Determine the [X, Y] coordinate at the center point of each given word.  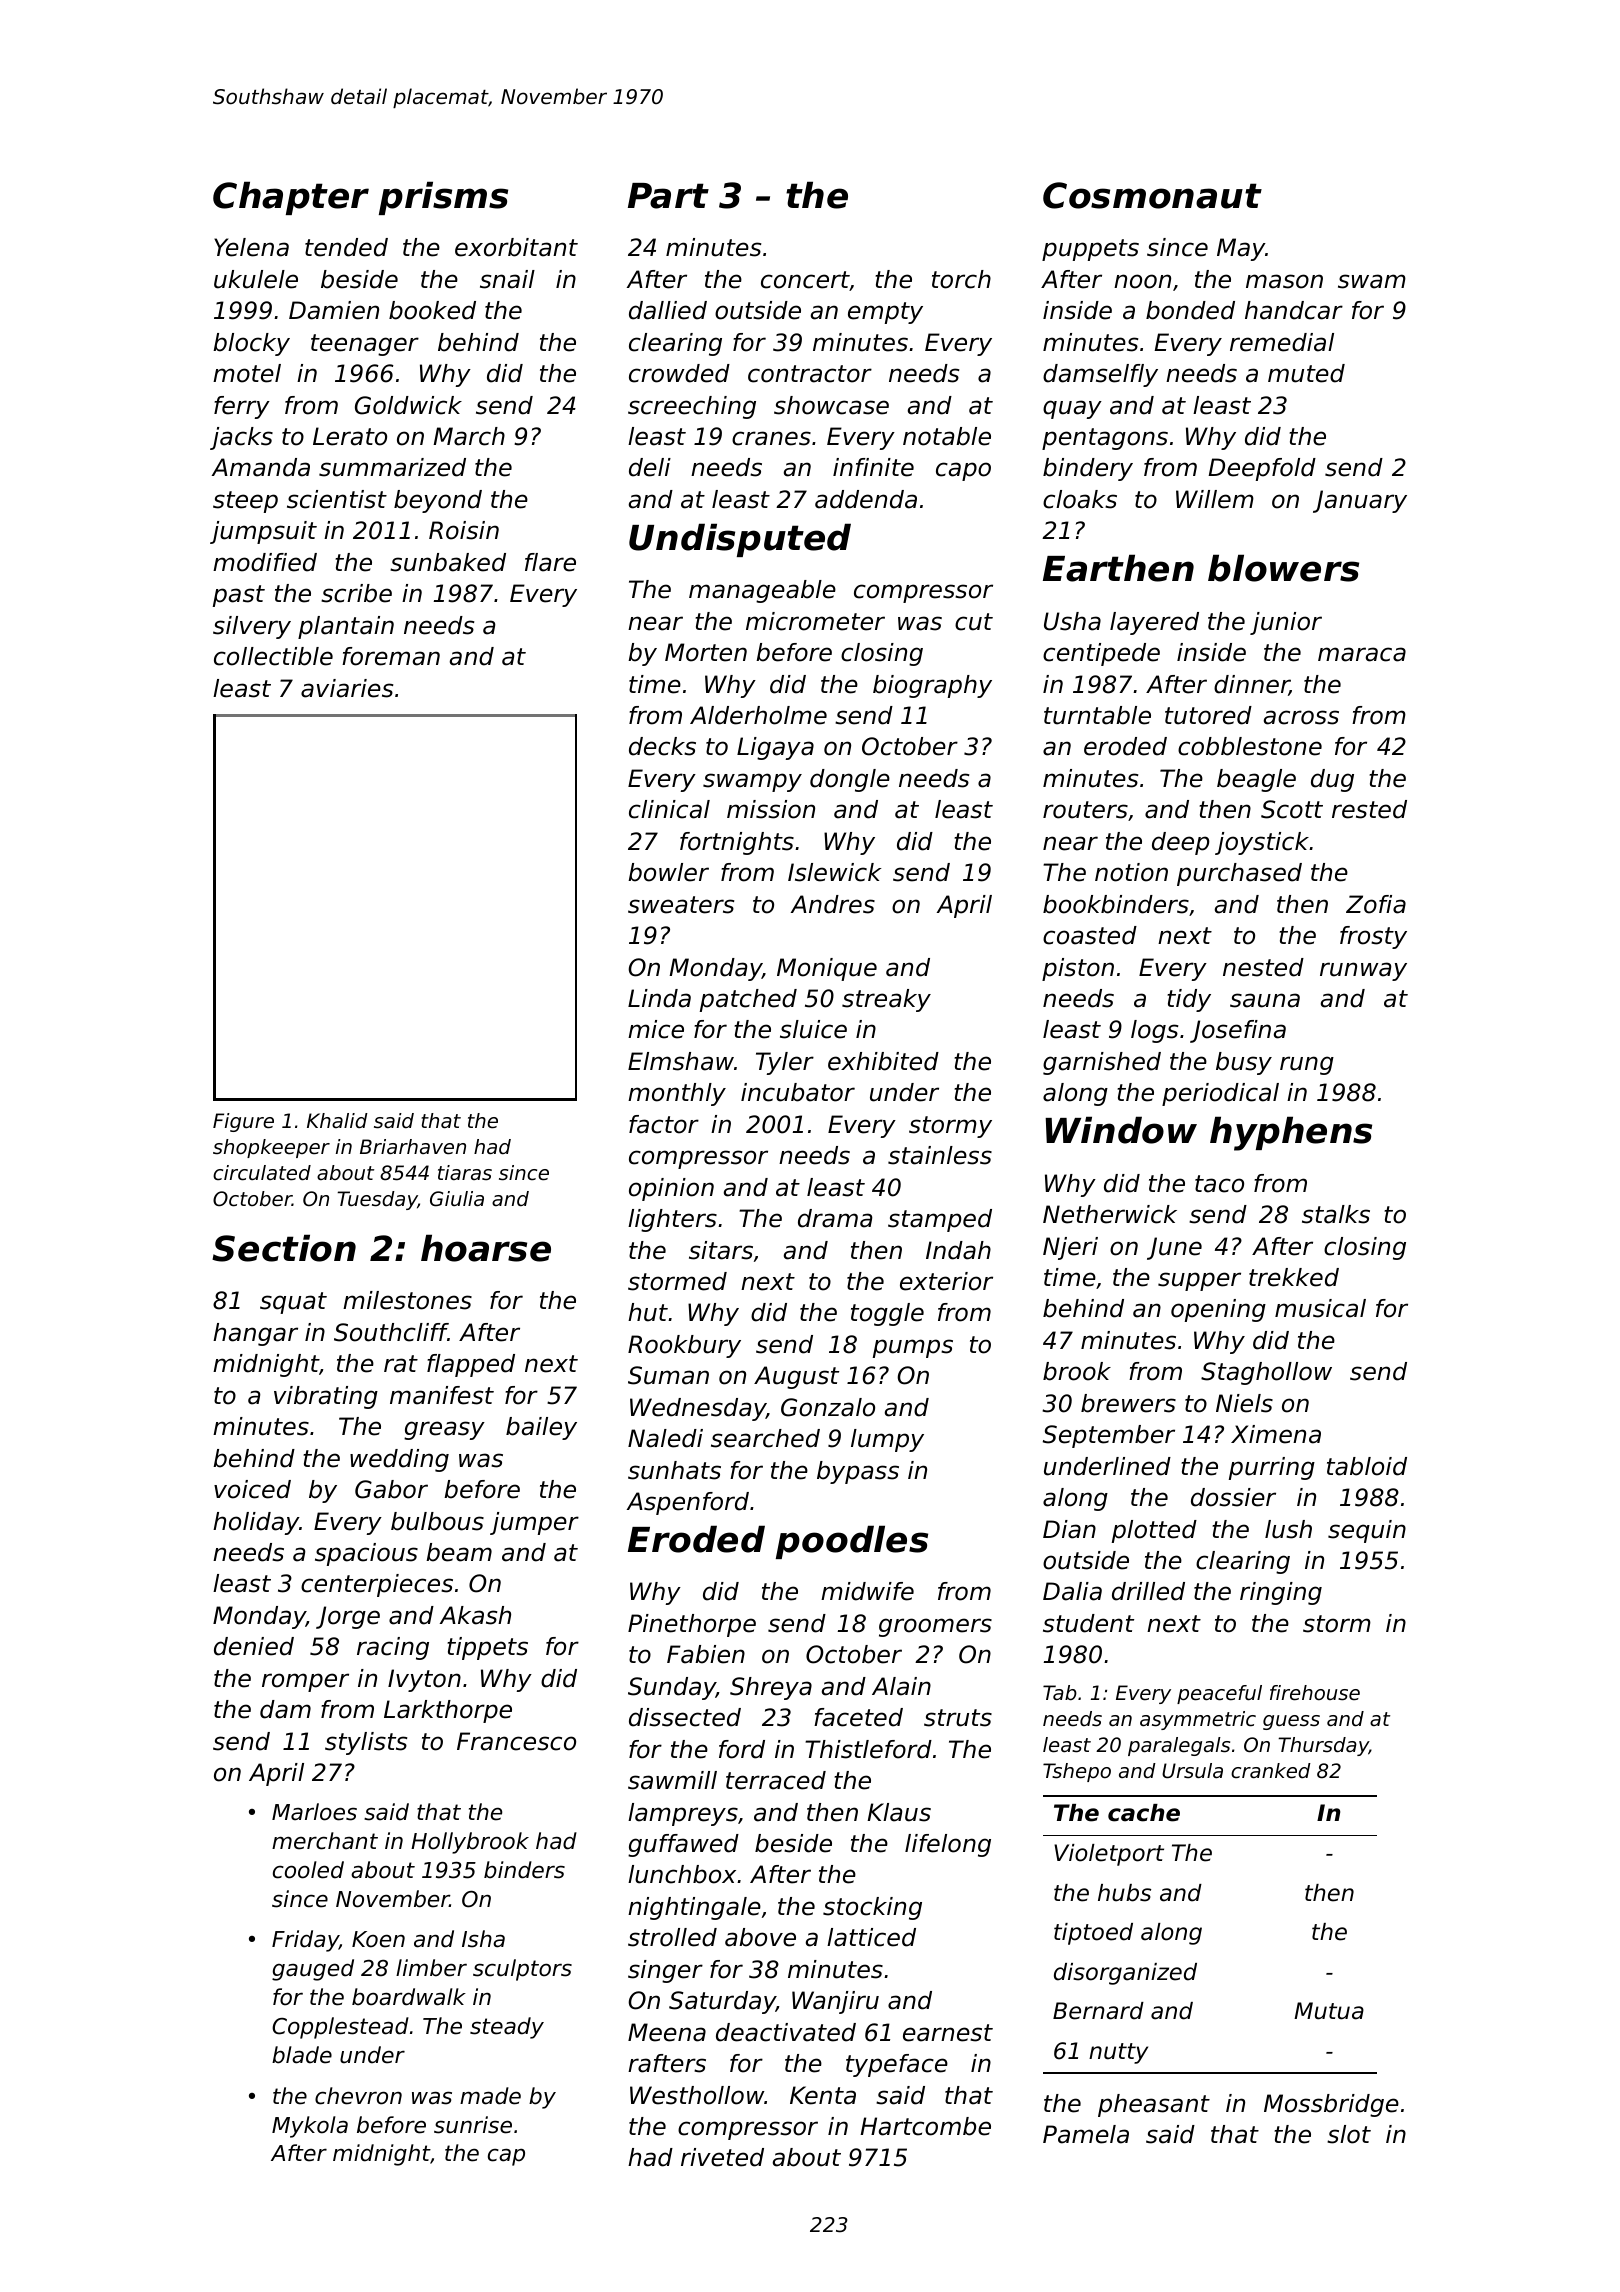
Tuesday [377, 1200]
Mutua [1329, 2011]
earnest [948, 2033]
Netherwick [1110, 1214]
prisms [443, 198]
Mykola [310, 2127]
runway [1363, 971]
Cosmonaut [1152, 195]
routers [1085, 810]
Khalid [337, 1120]
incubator [798, 1092]
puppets [1090, 250]
